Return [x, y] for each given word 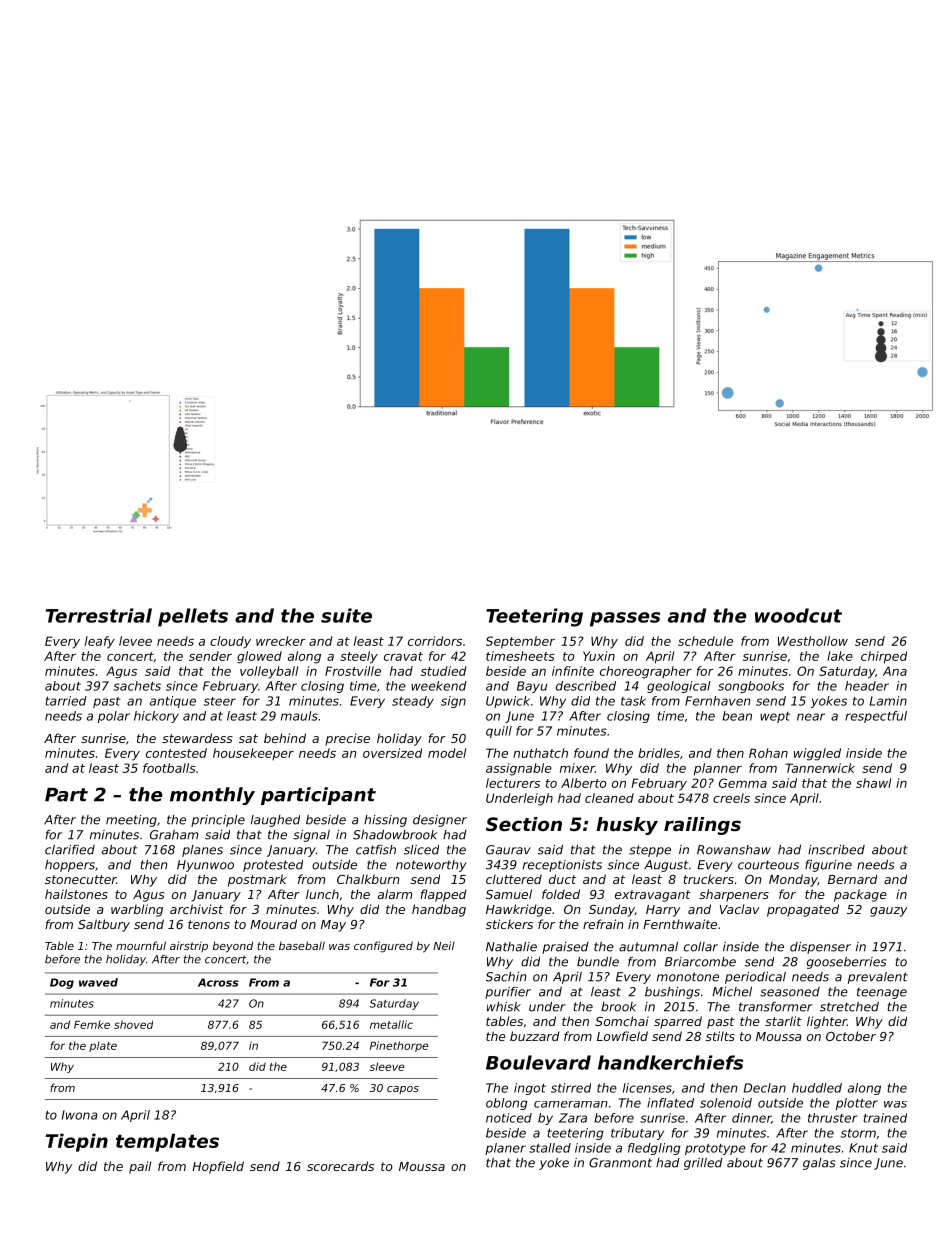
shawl [873, 783]
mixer [577, 768]
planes [202, 851]
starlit [783, 1021]
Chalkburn [368, 879]
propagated [803, 910]
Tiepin [76, 1142]
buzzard [535, 1036]
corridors [435, 641]
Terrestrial [99, 615]
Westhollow [813, 641]
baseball [302, 945]
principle [218, 821]
